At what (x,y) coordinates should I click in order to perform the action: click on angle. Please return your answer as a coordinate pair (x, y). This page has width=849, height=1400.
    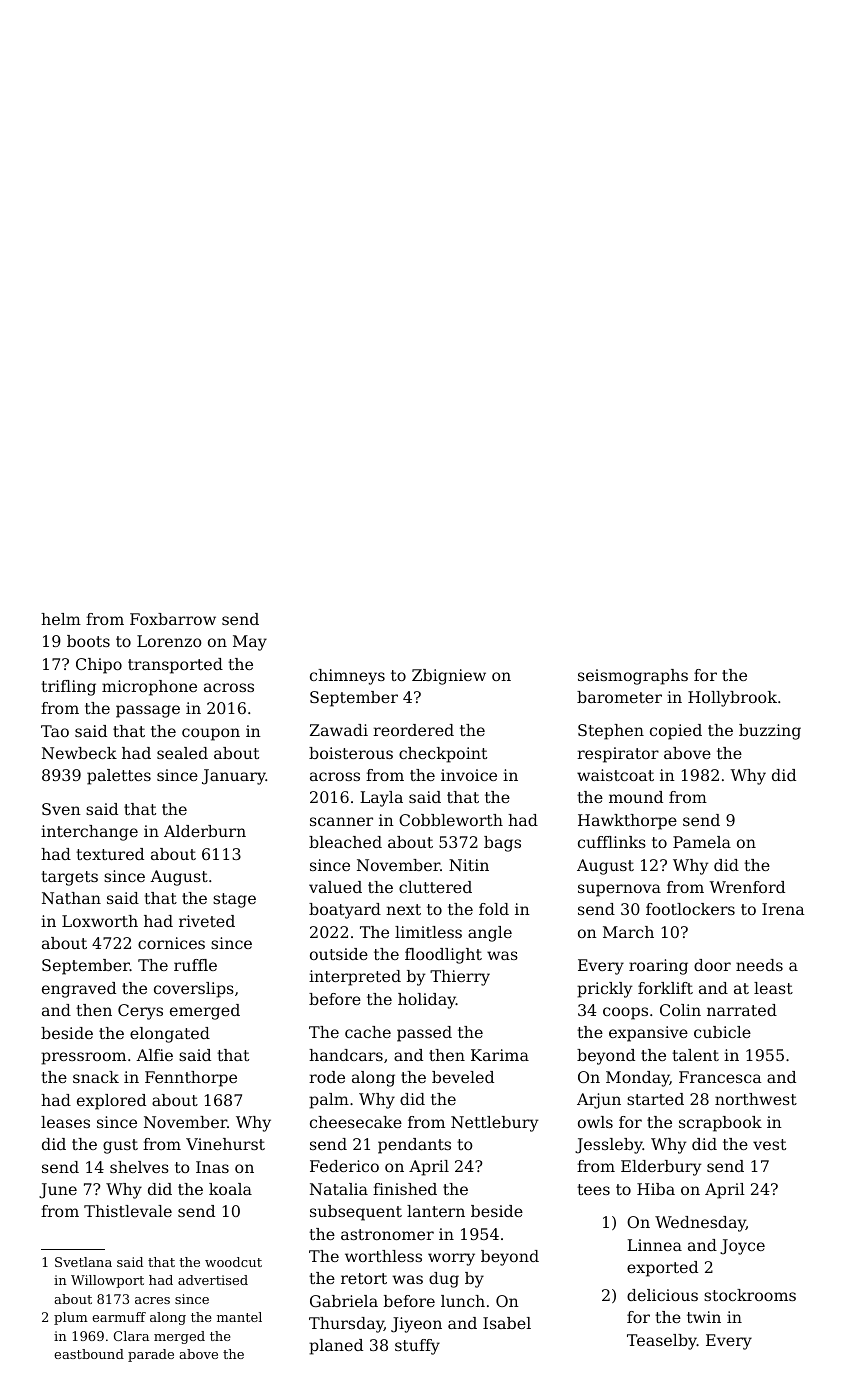
    Looking at the image, I should click on (490, 934).
